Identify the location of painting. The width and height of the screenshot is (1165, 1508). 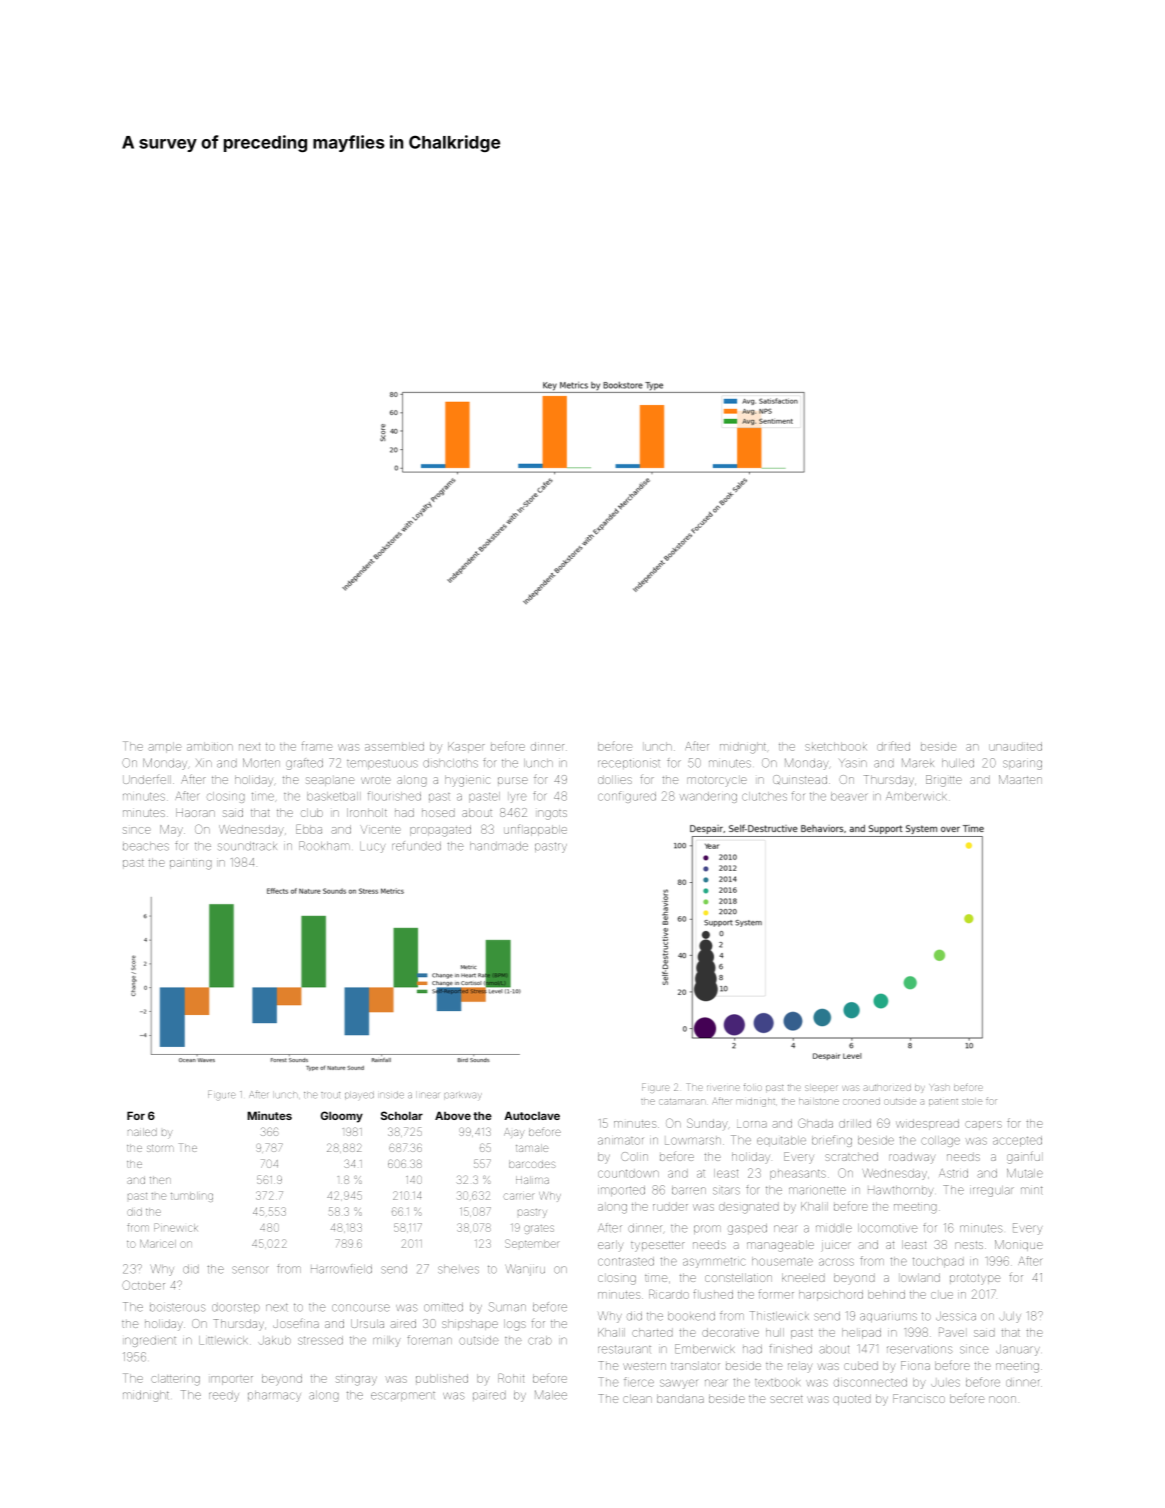
(191, 864).
